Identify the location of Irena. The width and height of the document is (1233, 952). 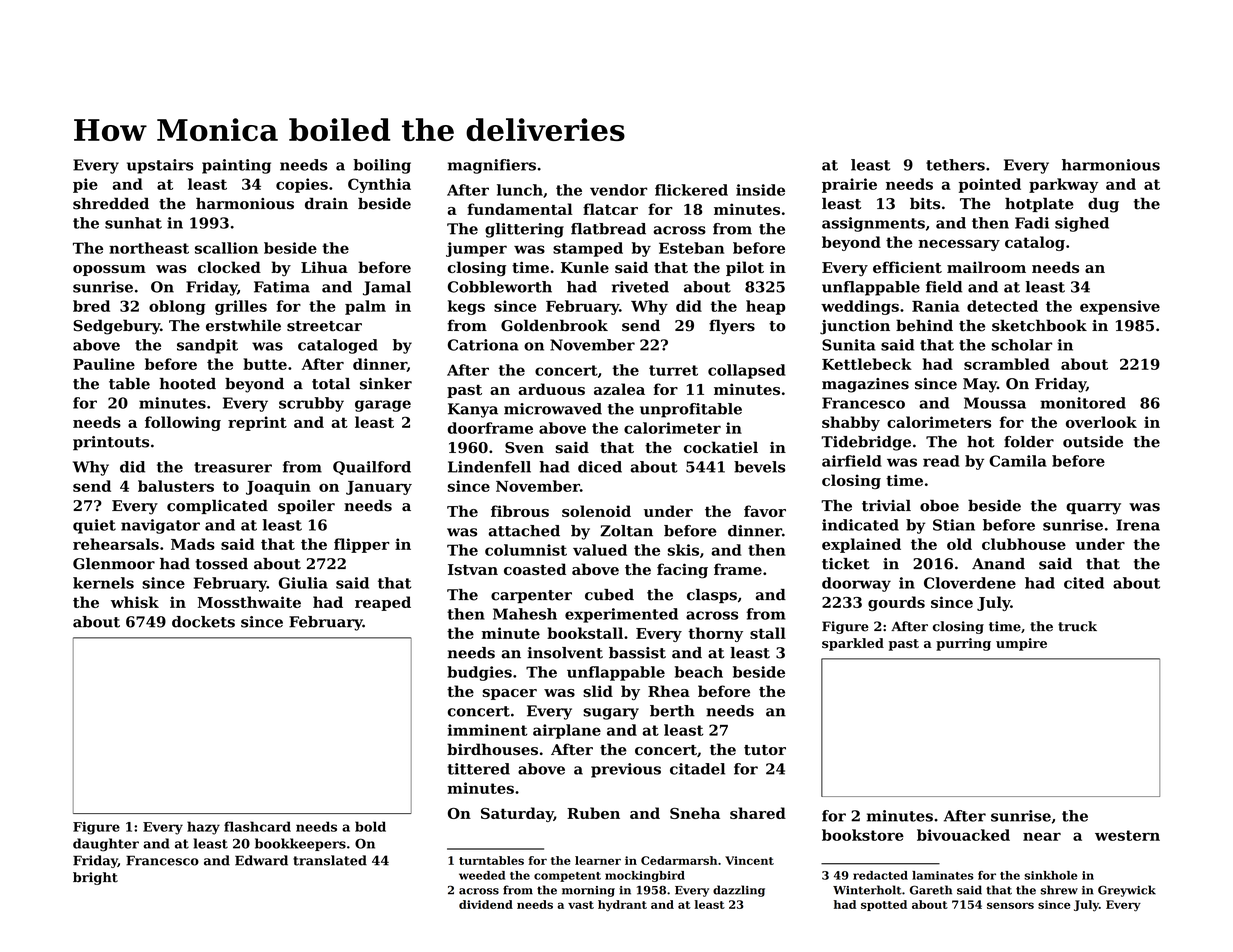
(1138, 525).
